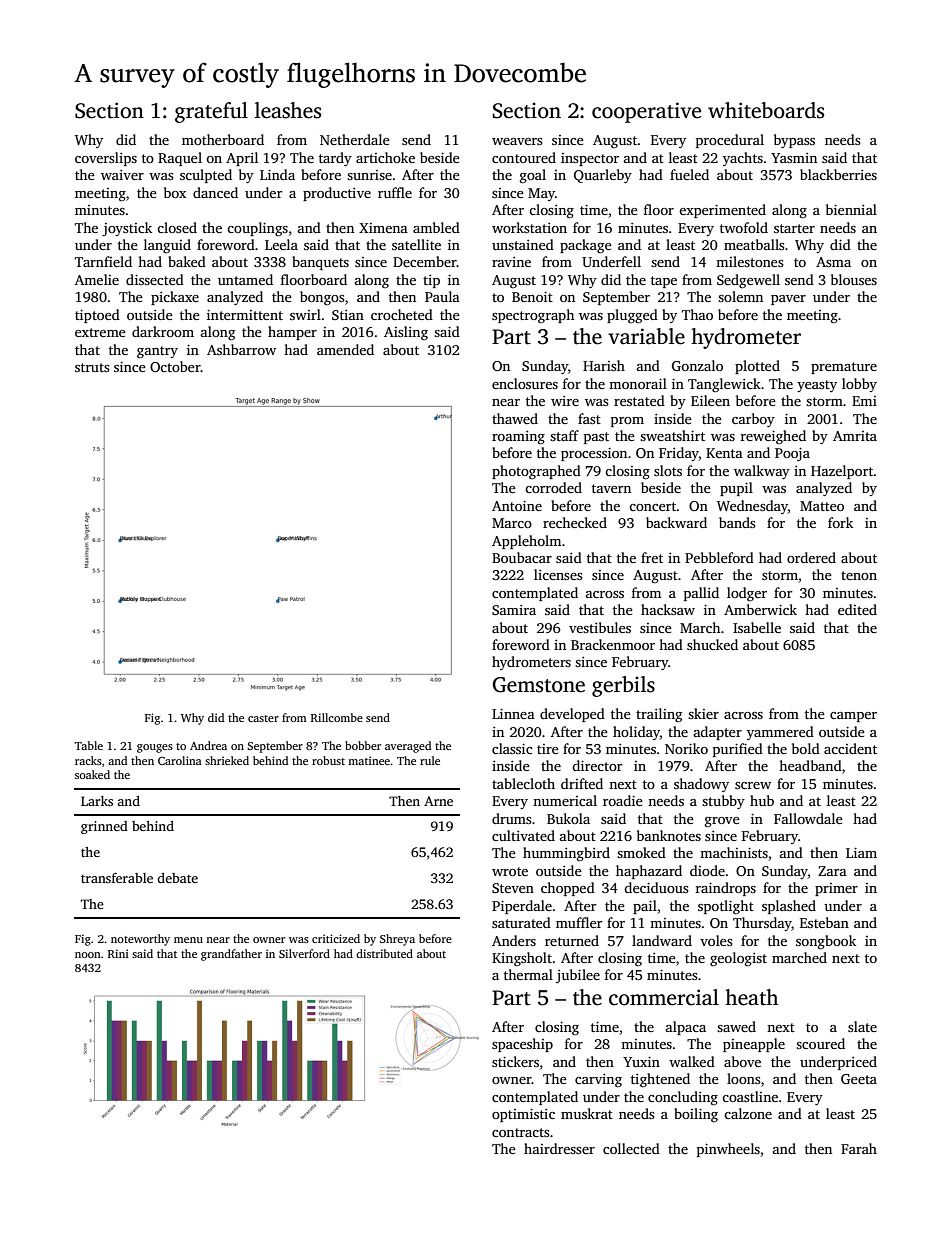 The height and width of the page is (1233, 952). Describe the element at coordinates (579, 922) in the page. I see `muffler` at that location.
